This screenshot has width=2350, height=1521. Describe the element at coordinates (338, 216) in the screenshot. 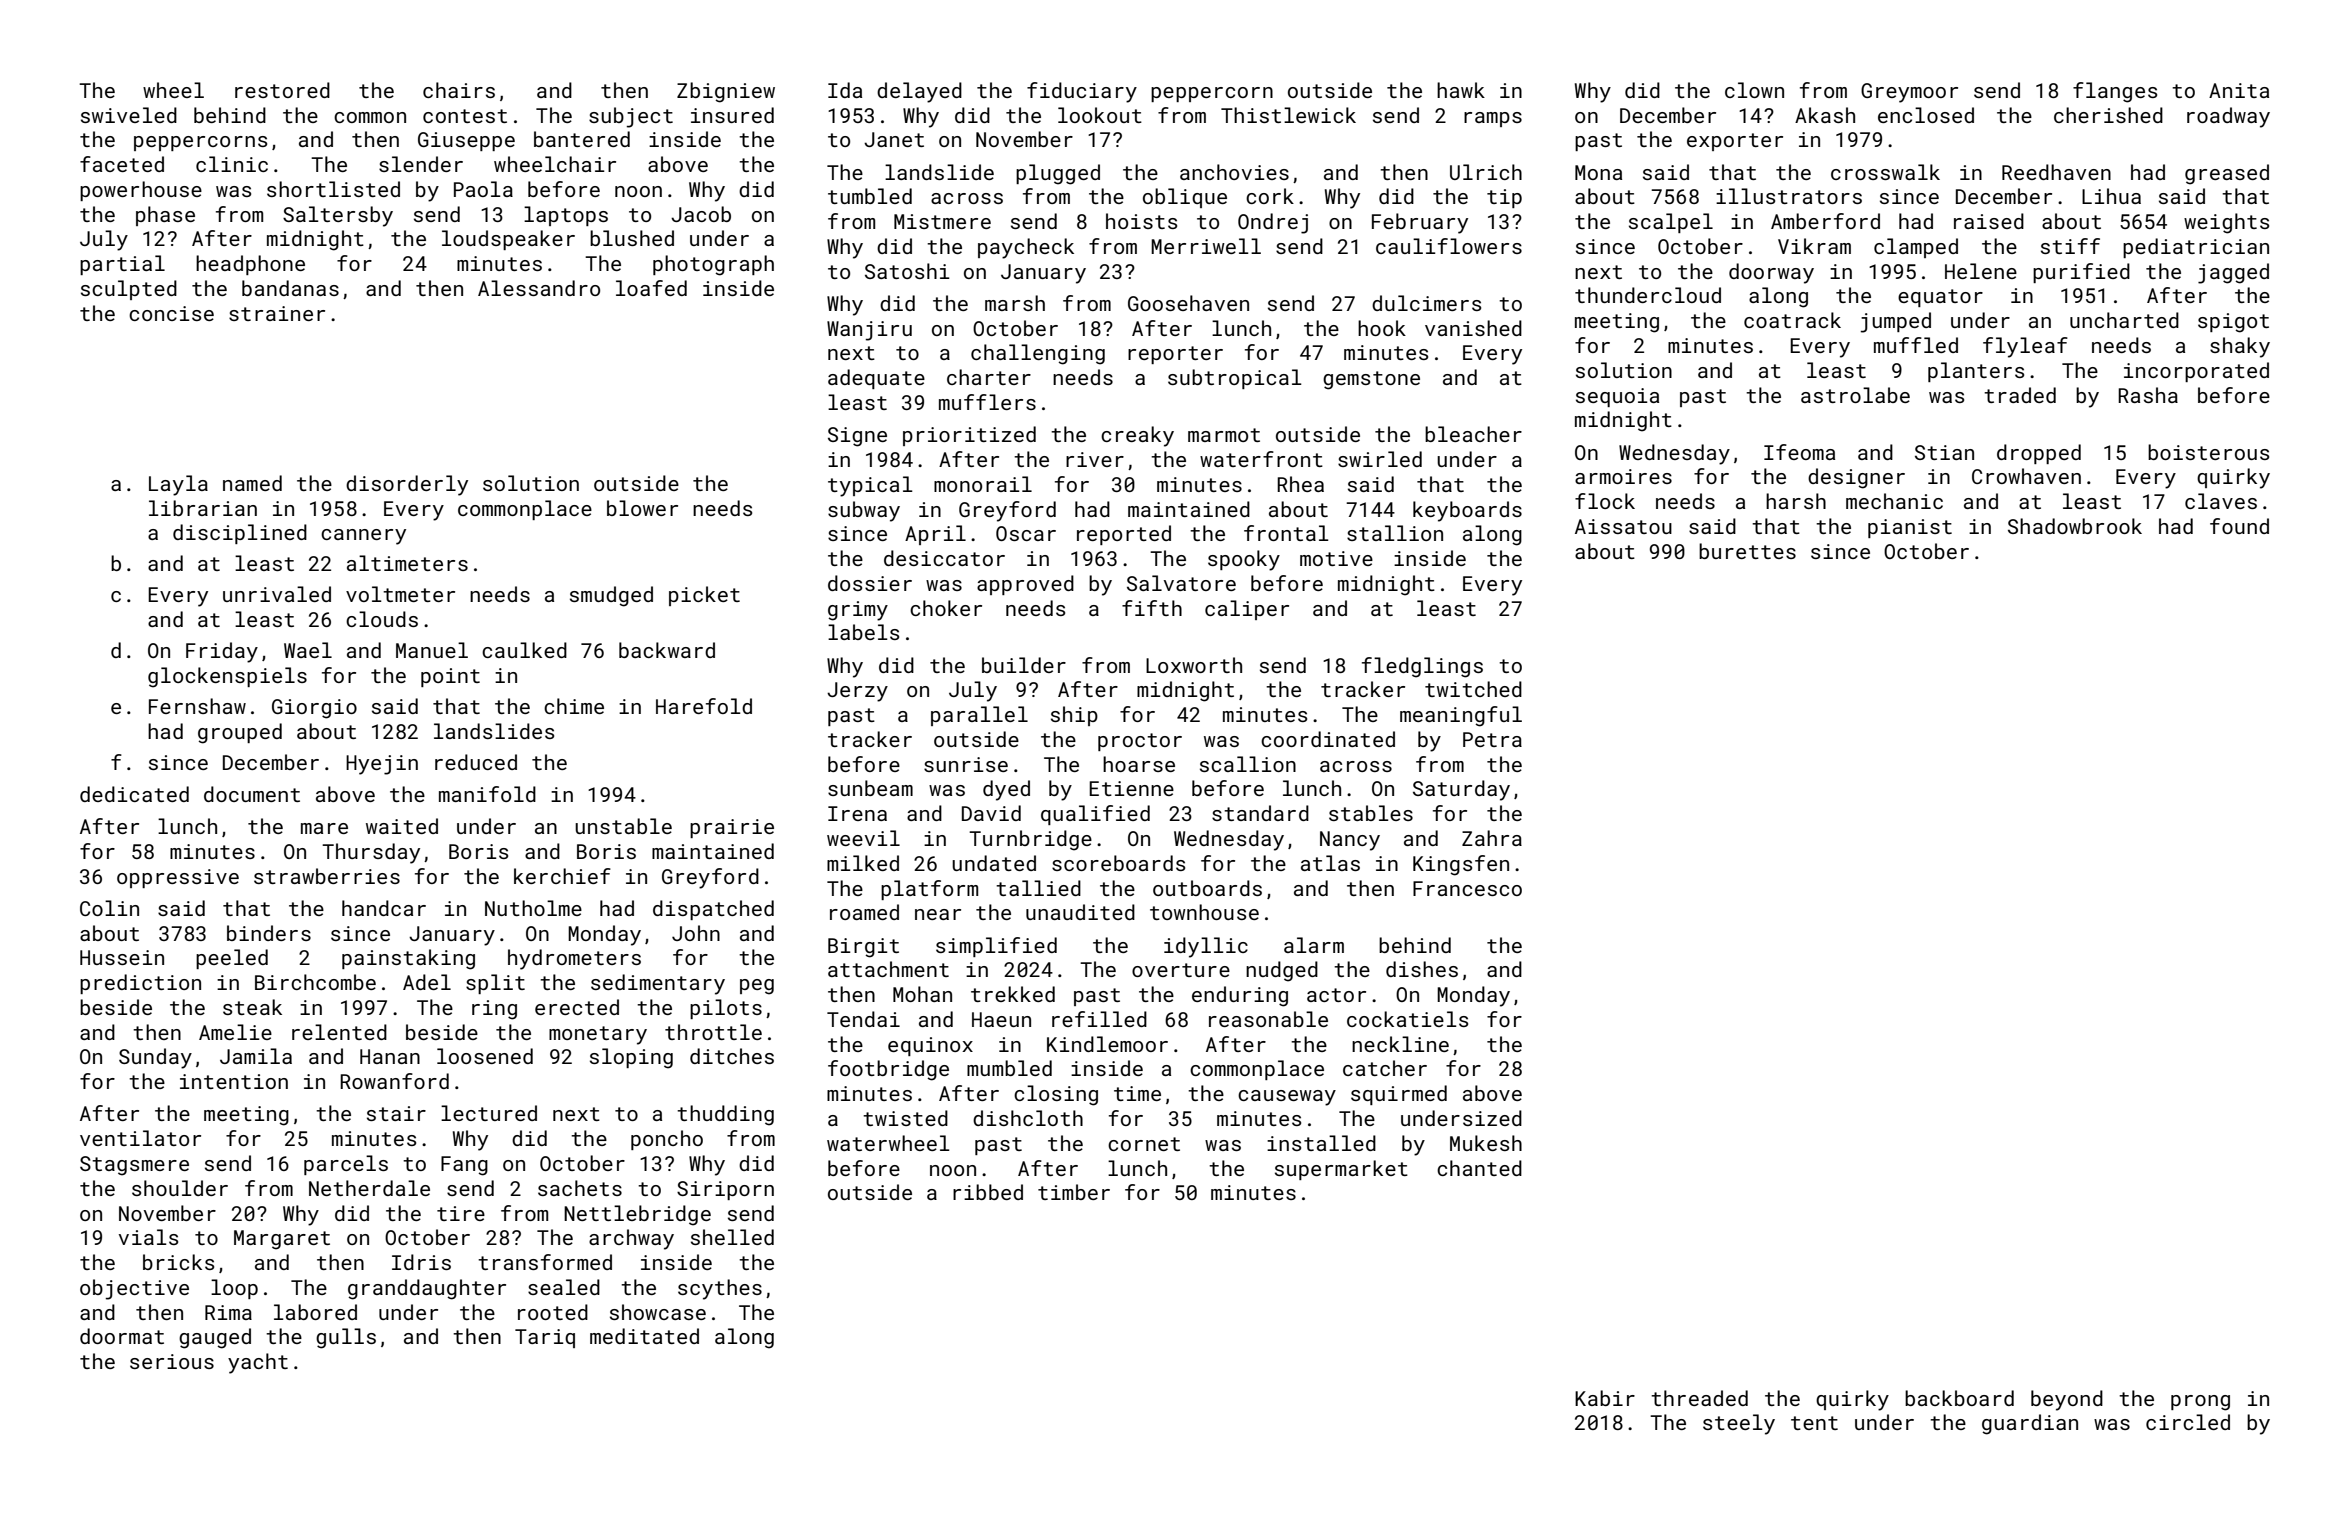

I see `Saltersby` at that location.
